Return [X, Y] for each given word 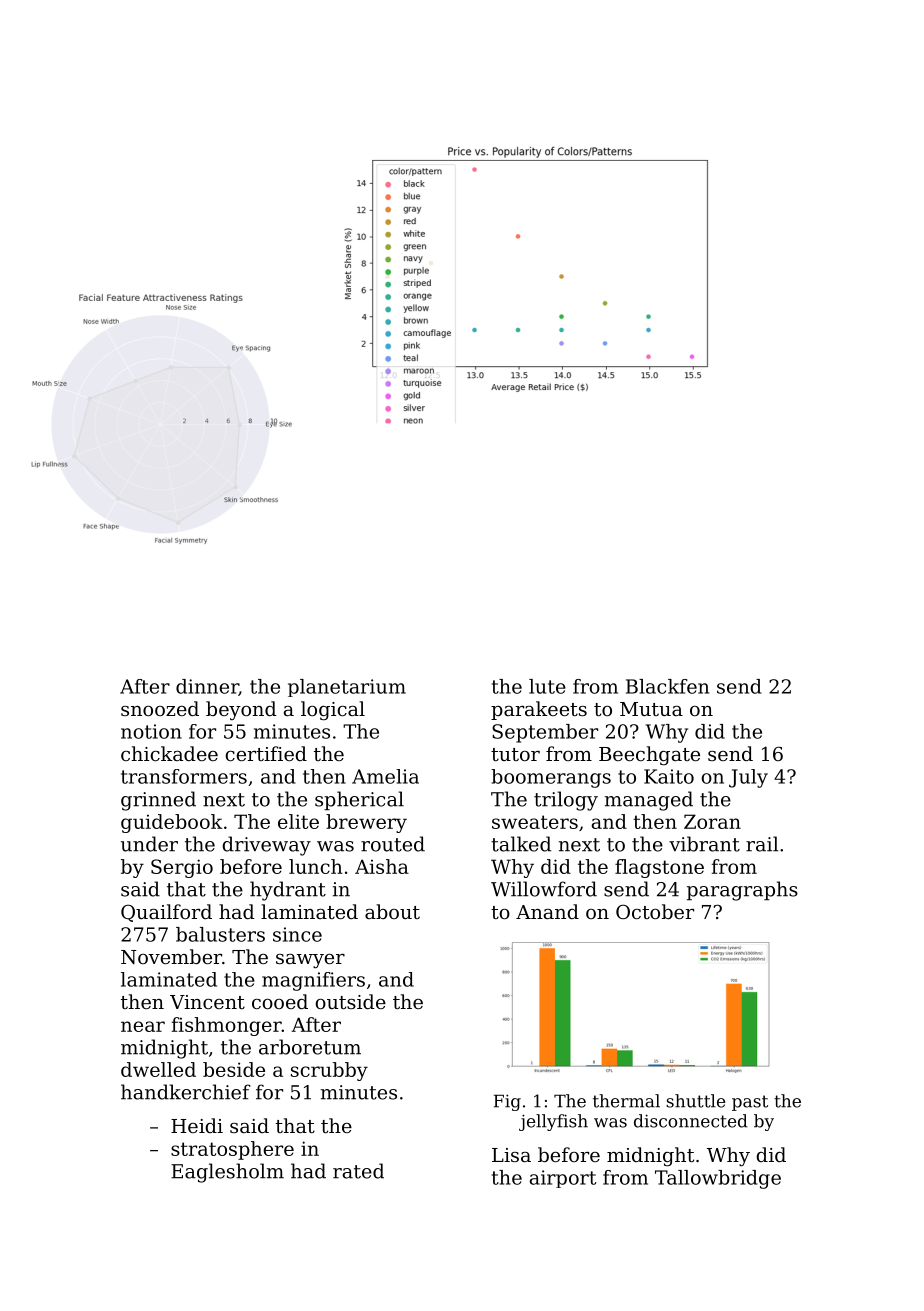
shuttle [695, 1101]
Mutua [651, 709]
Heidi [197, 1125]
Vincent [207, 1002]
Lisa [511, 1155]
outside [350, 1001]
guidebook [171, 823]
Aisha [382, 866]
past [750, 1103]
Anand [547, 911]
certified [266, 753]
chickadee [169, 753]
